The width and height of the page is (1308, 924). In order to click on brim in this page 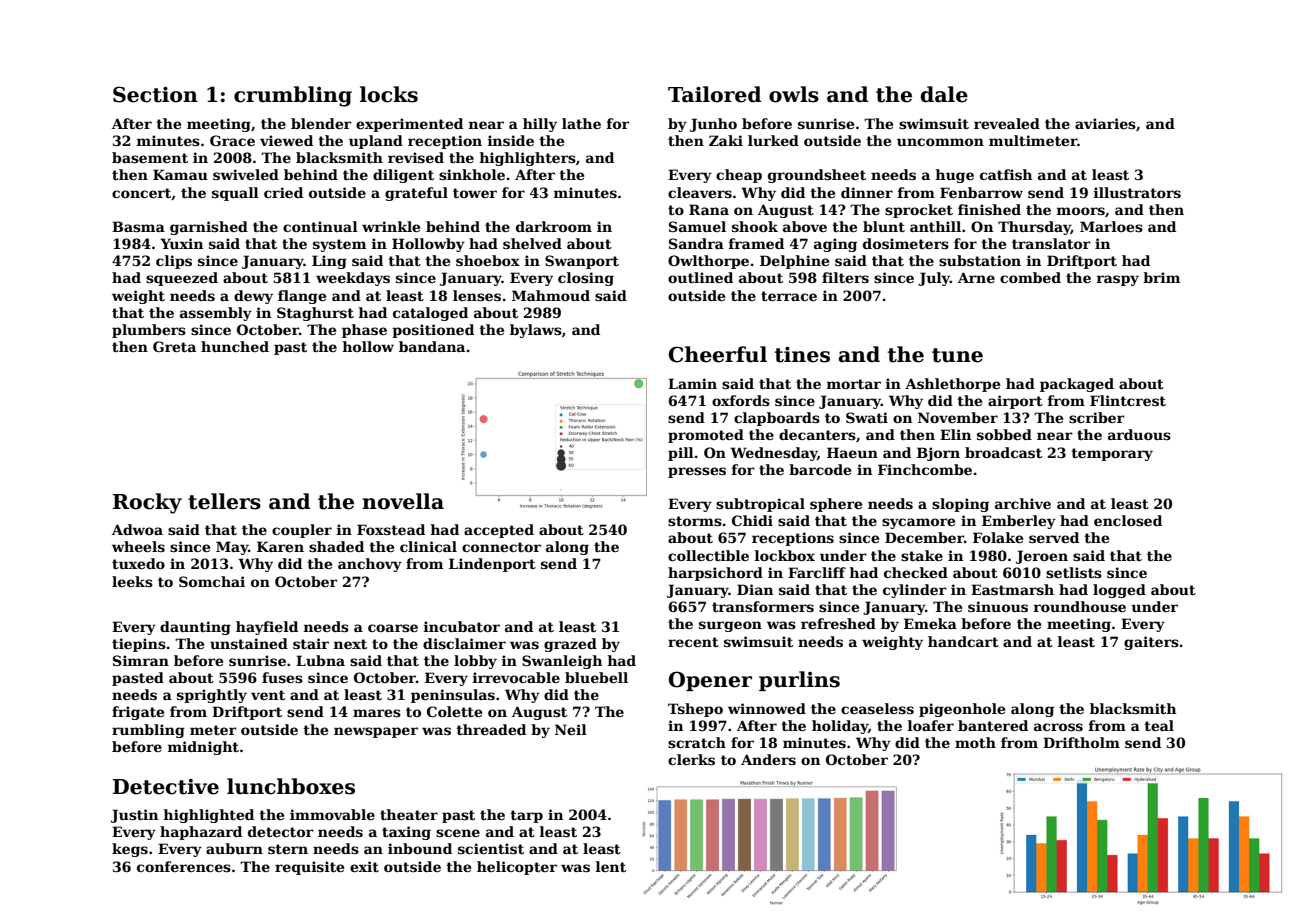, I will do `click(1161, 277)`.
